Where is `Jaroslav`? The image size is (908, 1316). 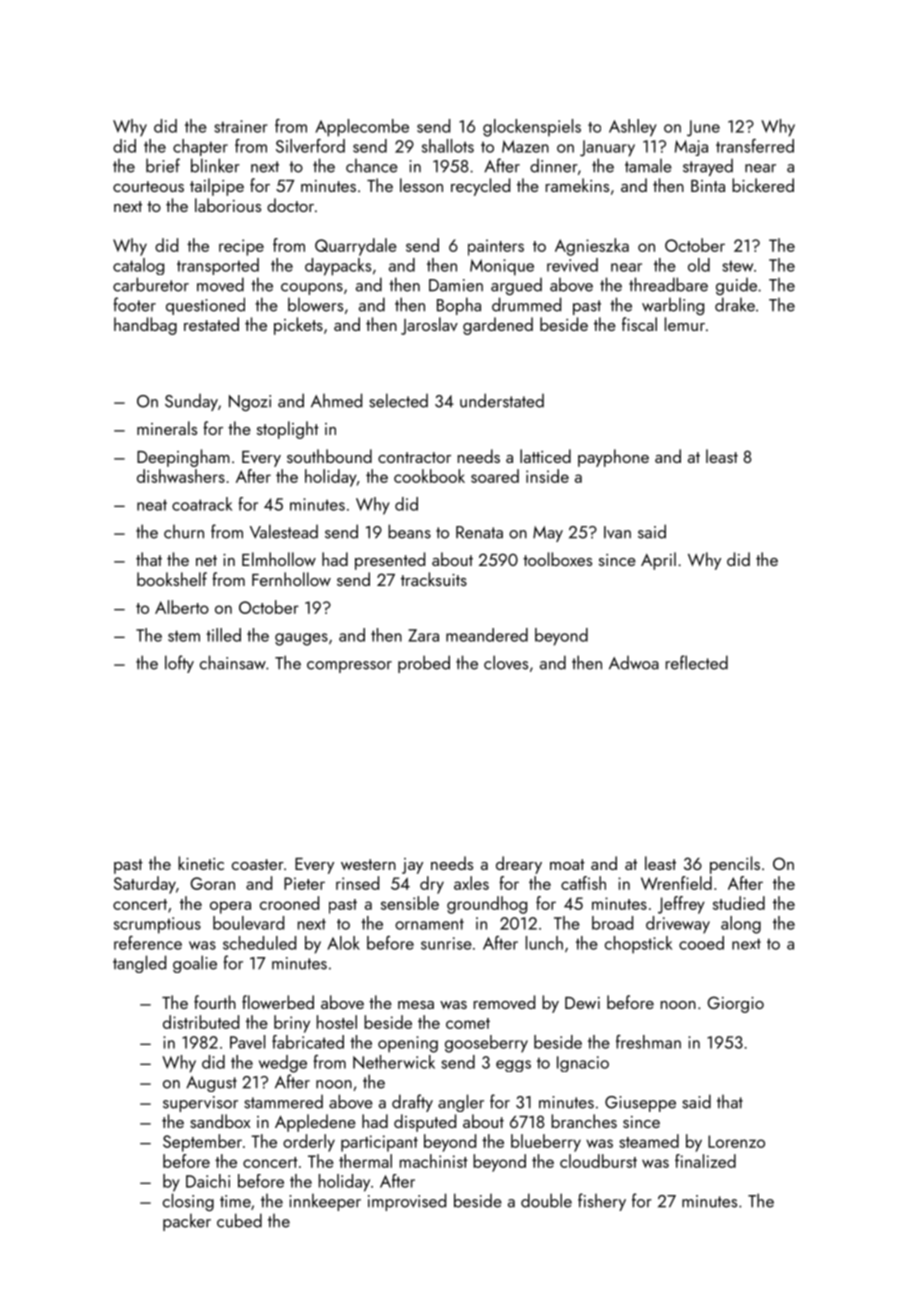
Jaroslav is located at coordinates (429, 326).
